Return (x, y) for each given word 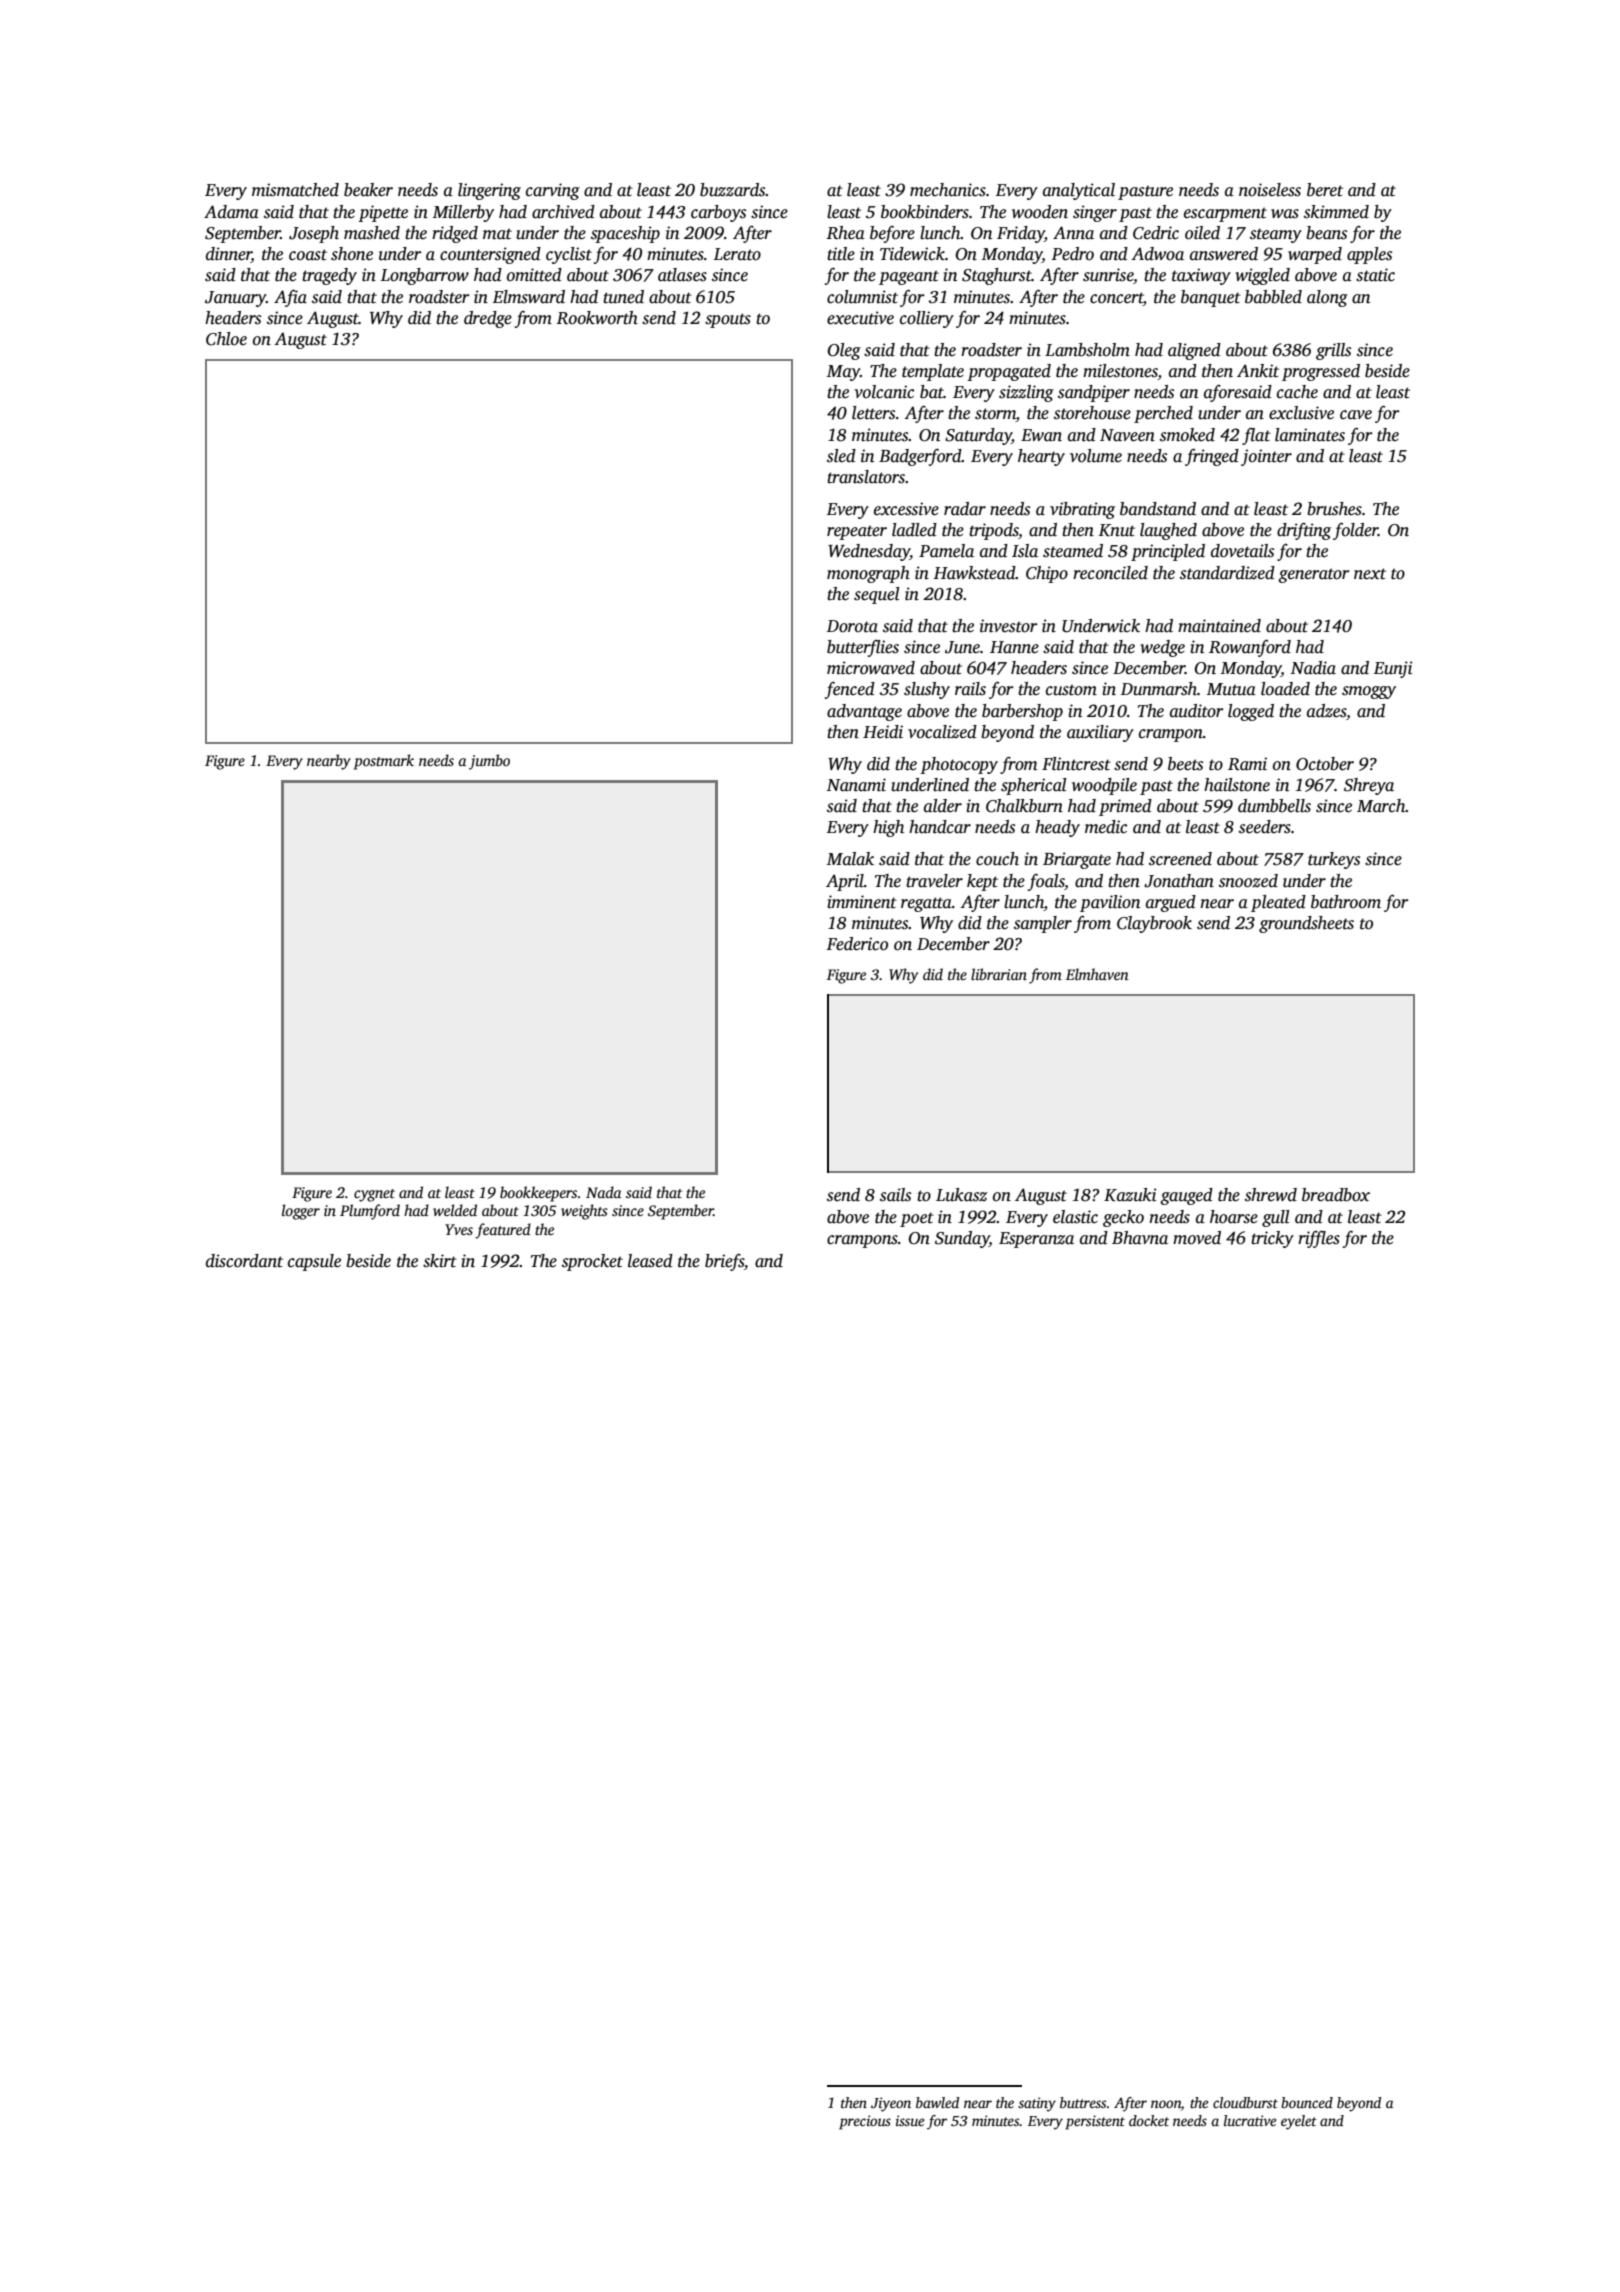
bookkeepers (538, 1194)
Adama (231, 212)
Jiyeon (891, 2104)
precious (865, 2122)
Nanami (856, 785)
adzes (1326, 711)
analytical (1079, 191)
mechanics (948, 190)
